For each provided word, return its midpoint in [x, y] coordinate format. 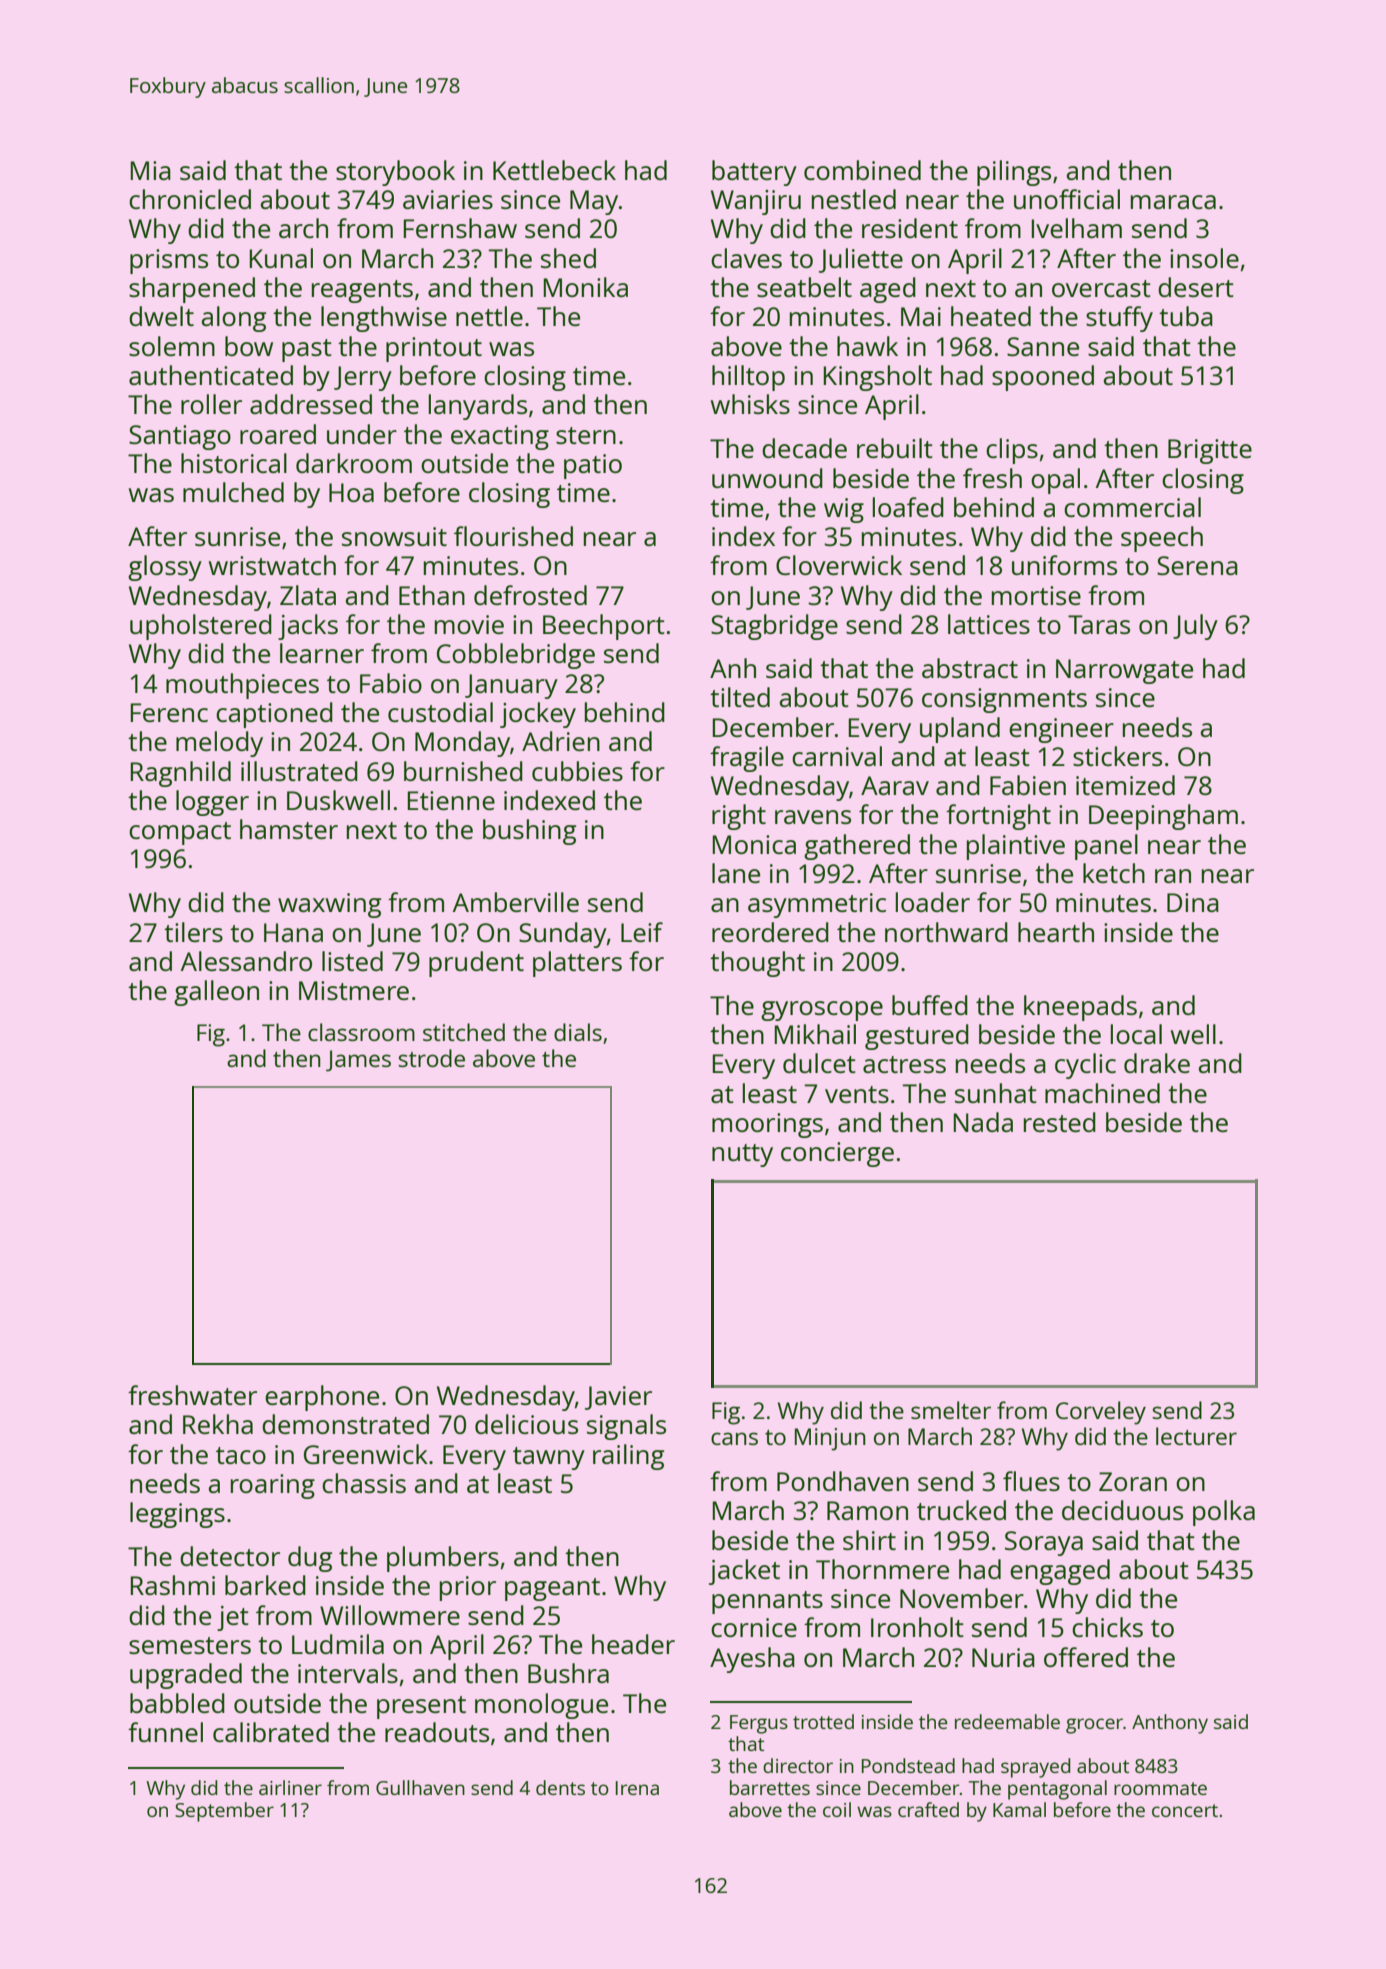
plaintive [1016, 847]
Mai [921, 316]
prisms [169, 261]
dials [578, 1032]
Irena [637, 1788]
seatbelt [804, 287]
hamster [289, 829]
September [224, 1812]
